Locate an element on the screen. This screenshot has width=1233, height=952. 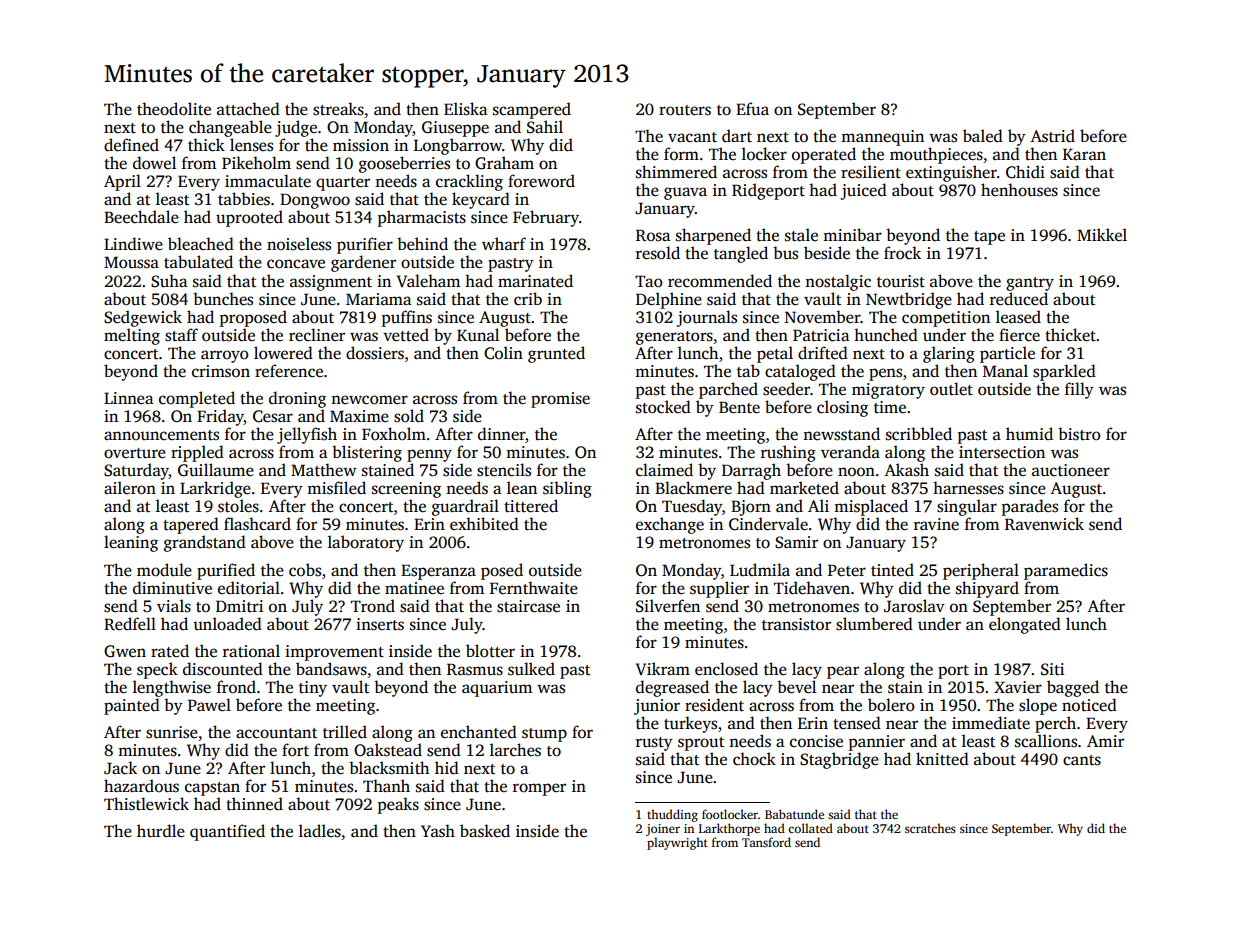
Redfell is located at coordinates (130, 624).
